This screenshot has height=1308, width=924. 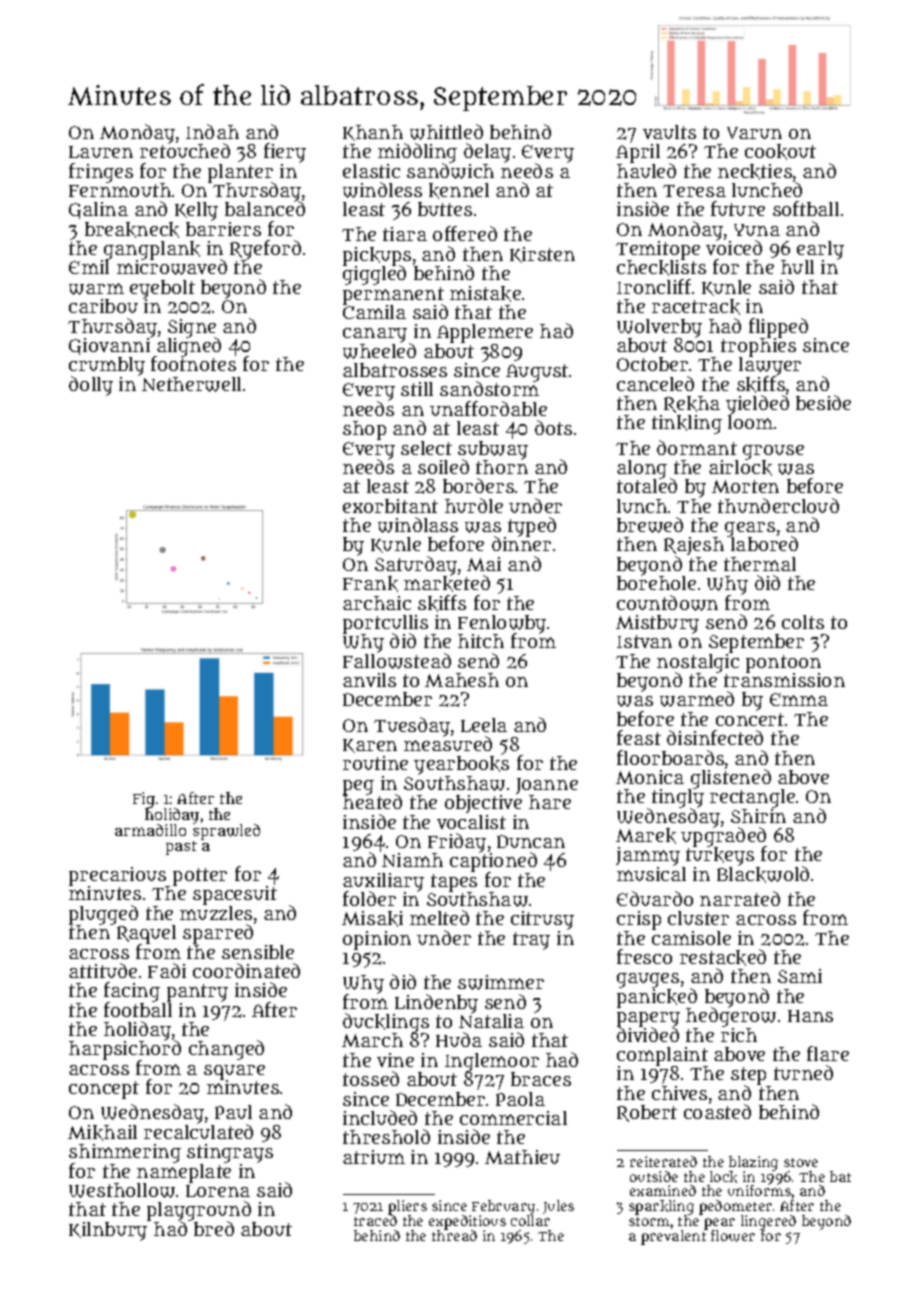 What do you see at coordinates (185, 151) in the screenshot?
I see `retouched` at bounding box center [185, 151].
